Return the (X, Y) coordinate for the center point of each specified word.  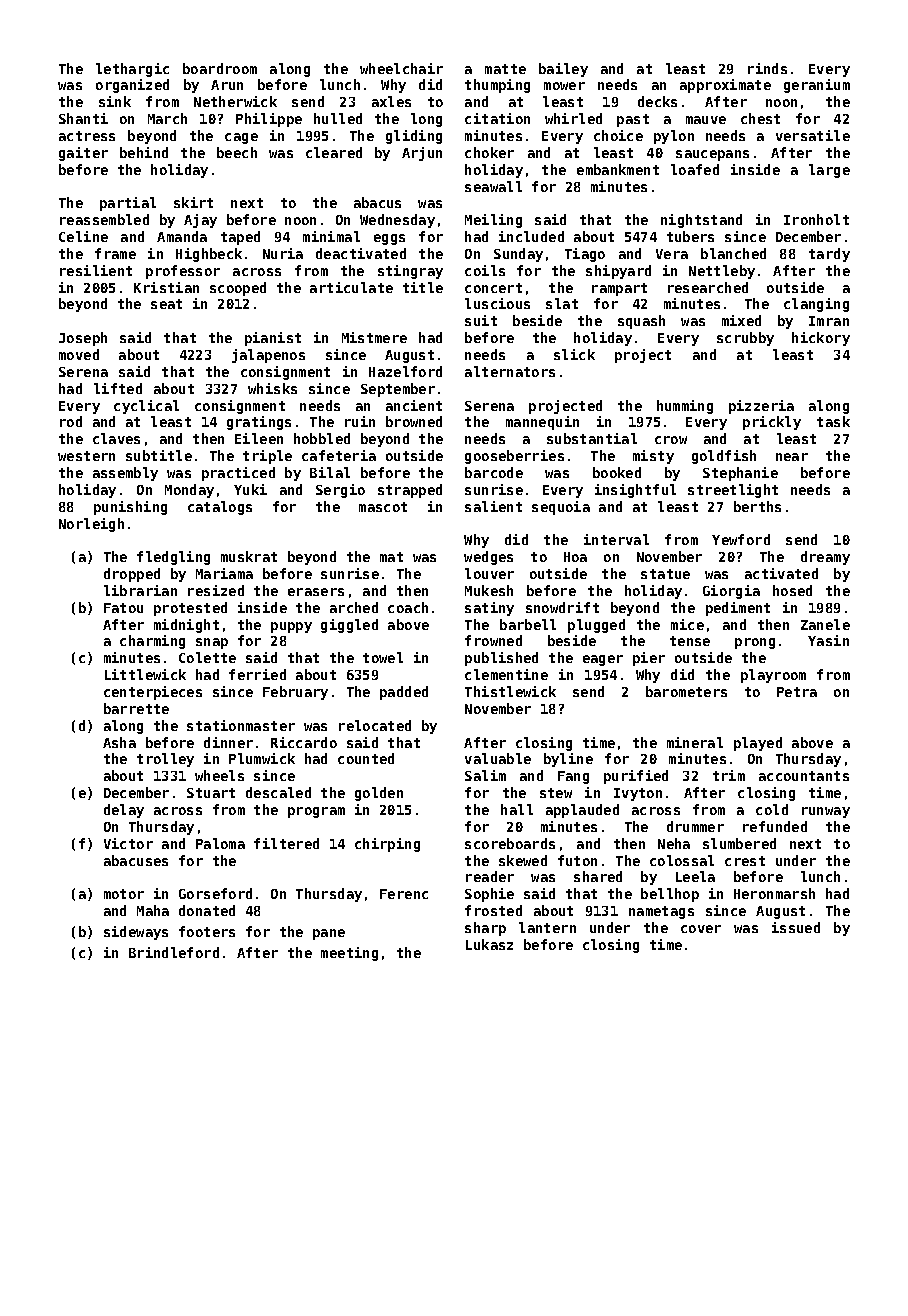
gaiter (83, 154)
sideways (136, 933)
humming (685, 407)
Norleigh (91, 525)
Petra (797, 692)
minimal (331, 236)
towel (383, 657)
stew (556, 793)
